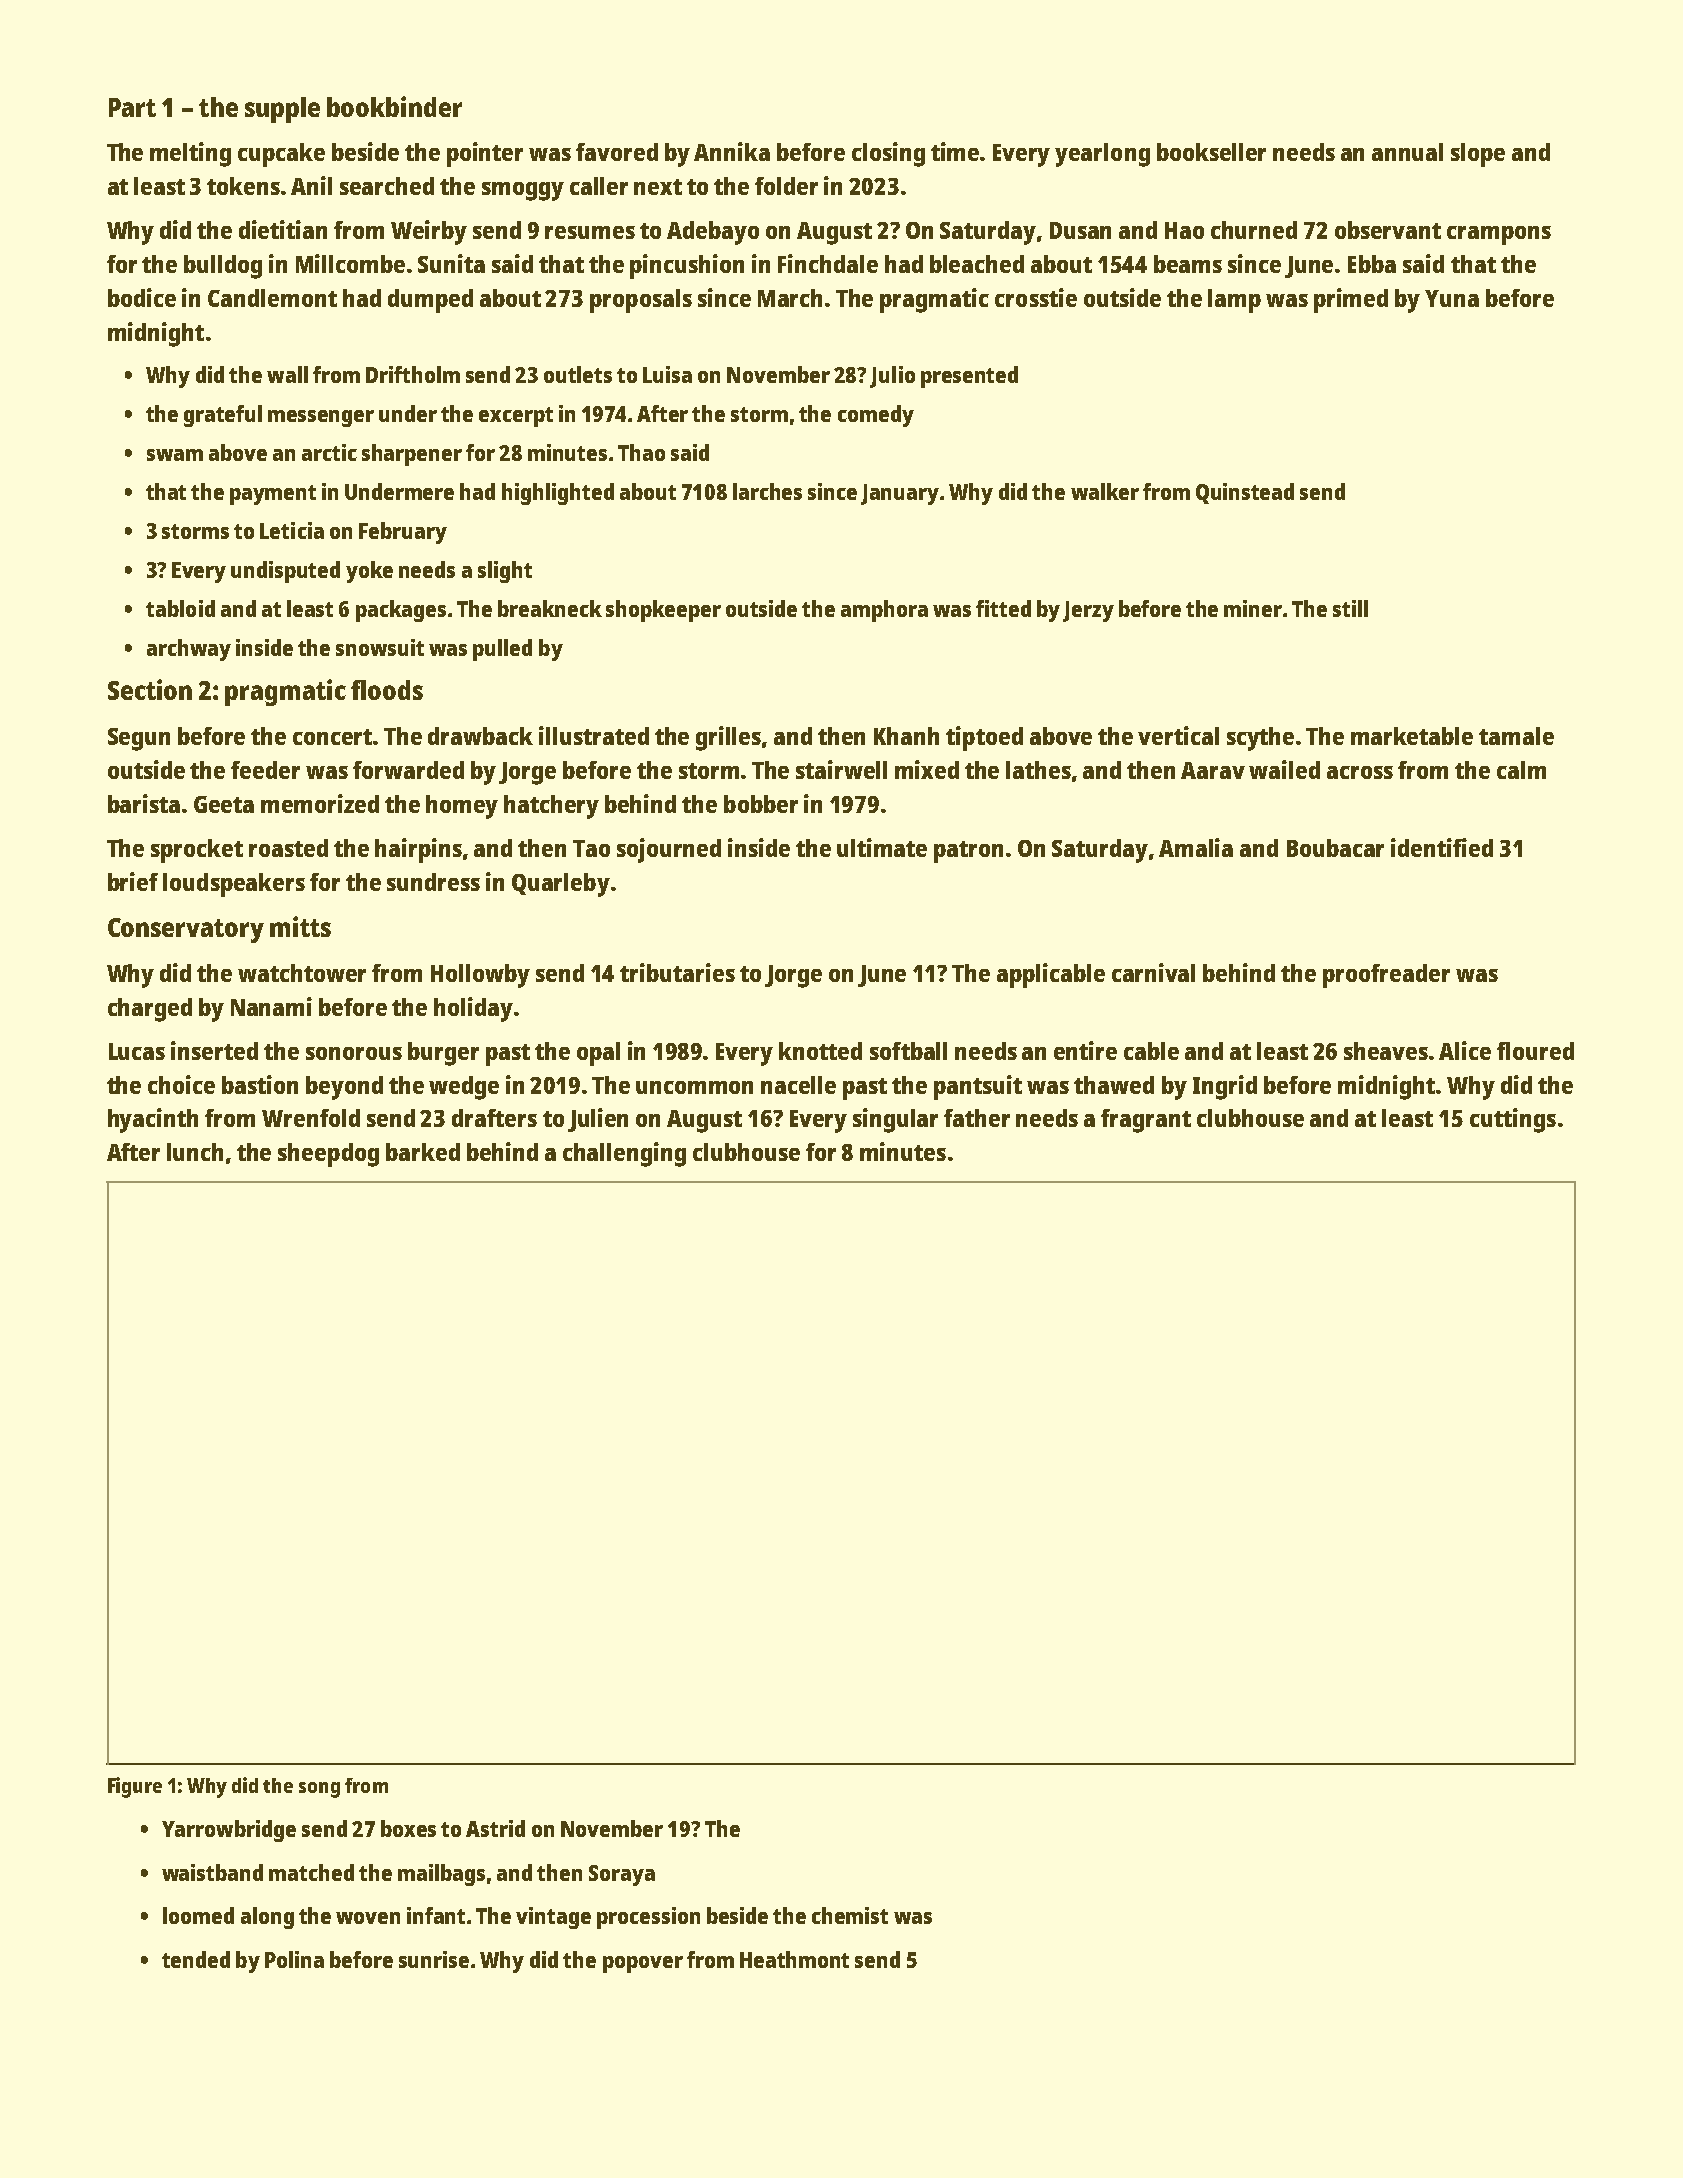 The image size is (1683, 2178). I want to click on matched, so click(311, 1872).
